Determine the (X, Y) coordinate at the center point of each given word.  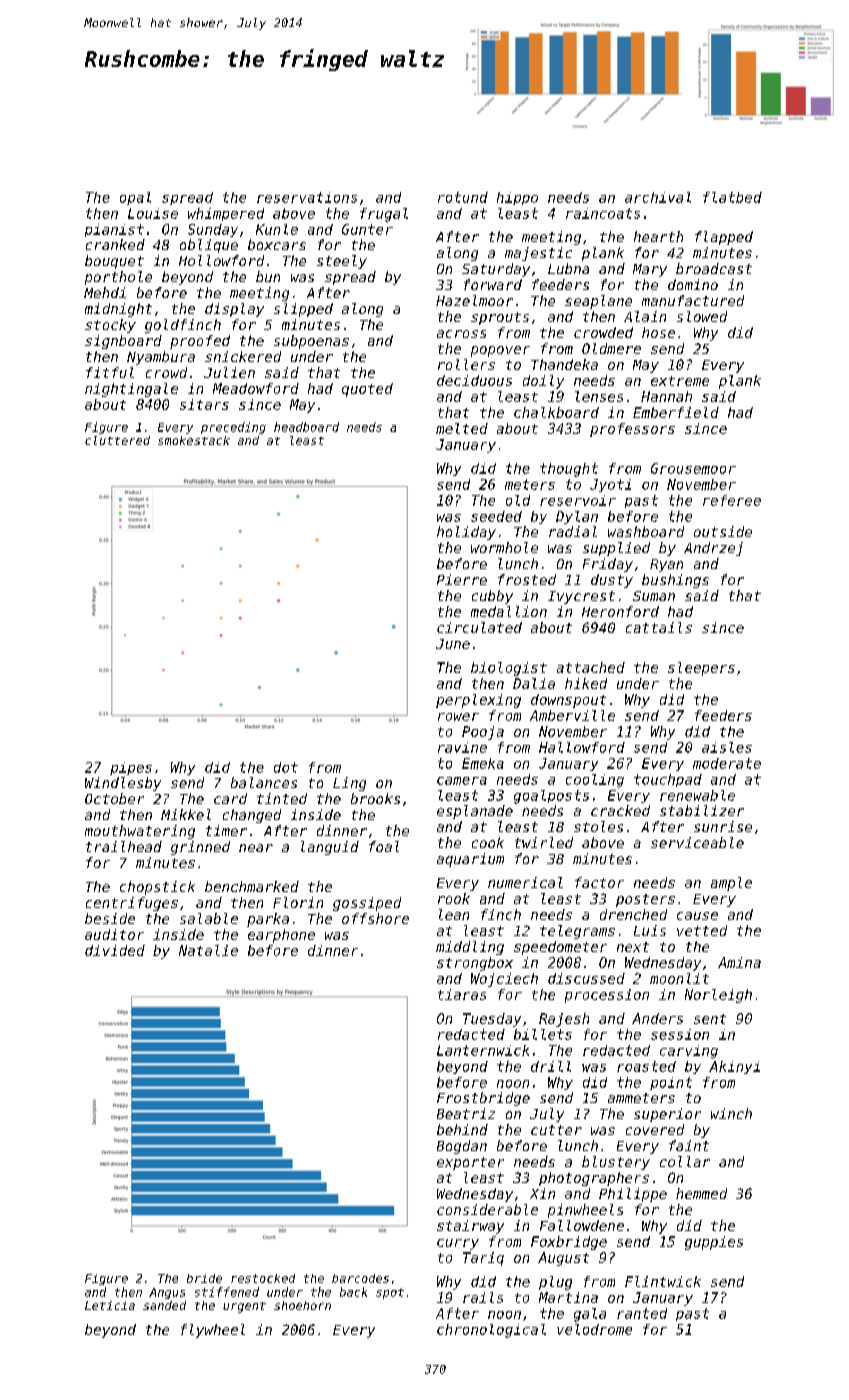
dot (286, 767)
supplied (616, 549)
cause (697, 916)
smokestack (194, 440)
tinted (282, 798)
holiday (466, 533)
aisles (727, 747)
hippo (517, 198)
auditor (114, 934)
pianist (114, 230)
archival (658, 197)
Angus (167, 1293)
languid (330, 848)
